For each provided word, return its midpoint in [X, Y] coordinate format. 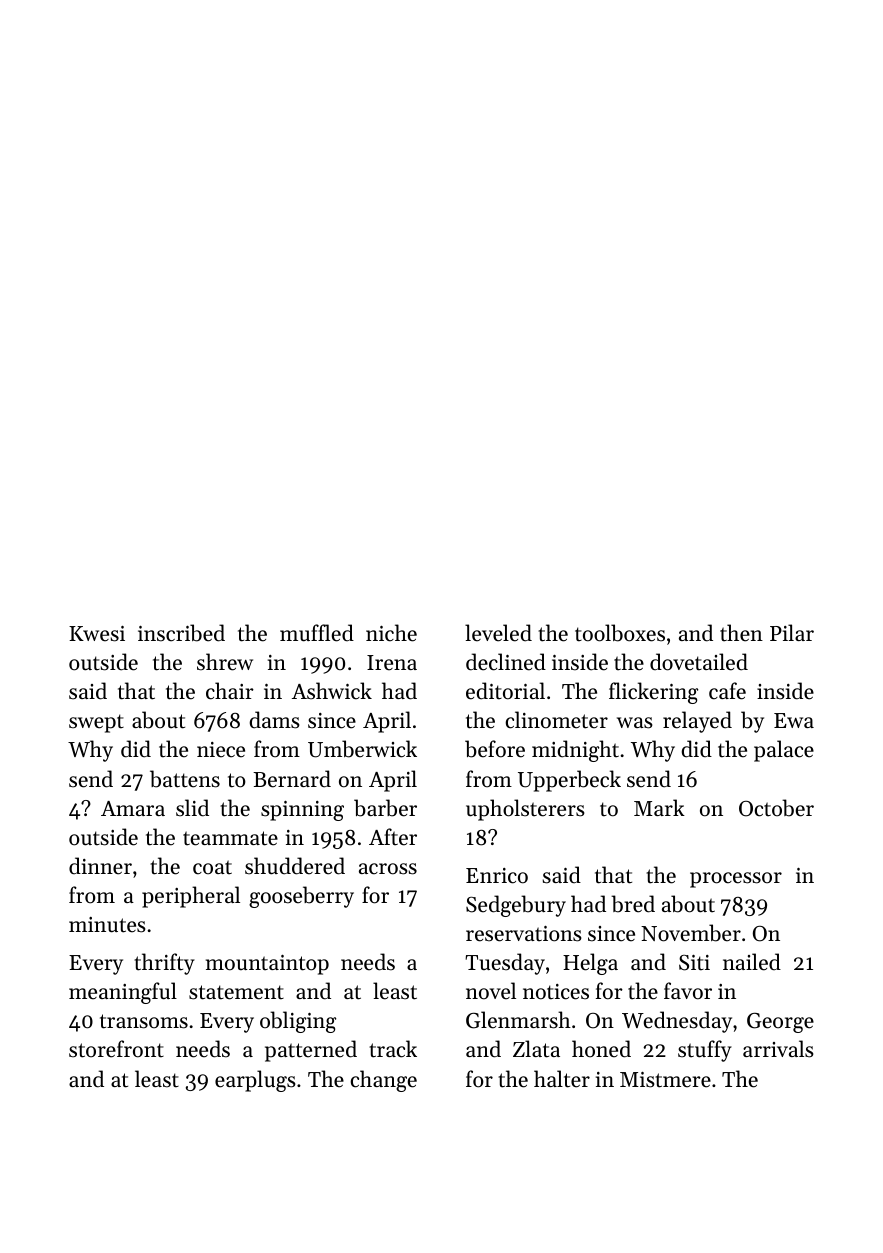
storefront [116, 1049]
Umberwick [362, 749]
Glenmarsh [518, 1020]
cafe [727, 691]
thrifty [164, 964]
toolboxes [620, 633]
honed [601, 1049]
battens [185, 779]
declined [506, 662]
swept [96, 723]
